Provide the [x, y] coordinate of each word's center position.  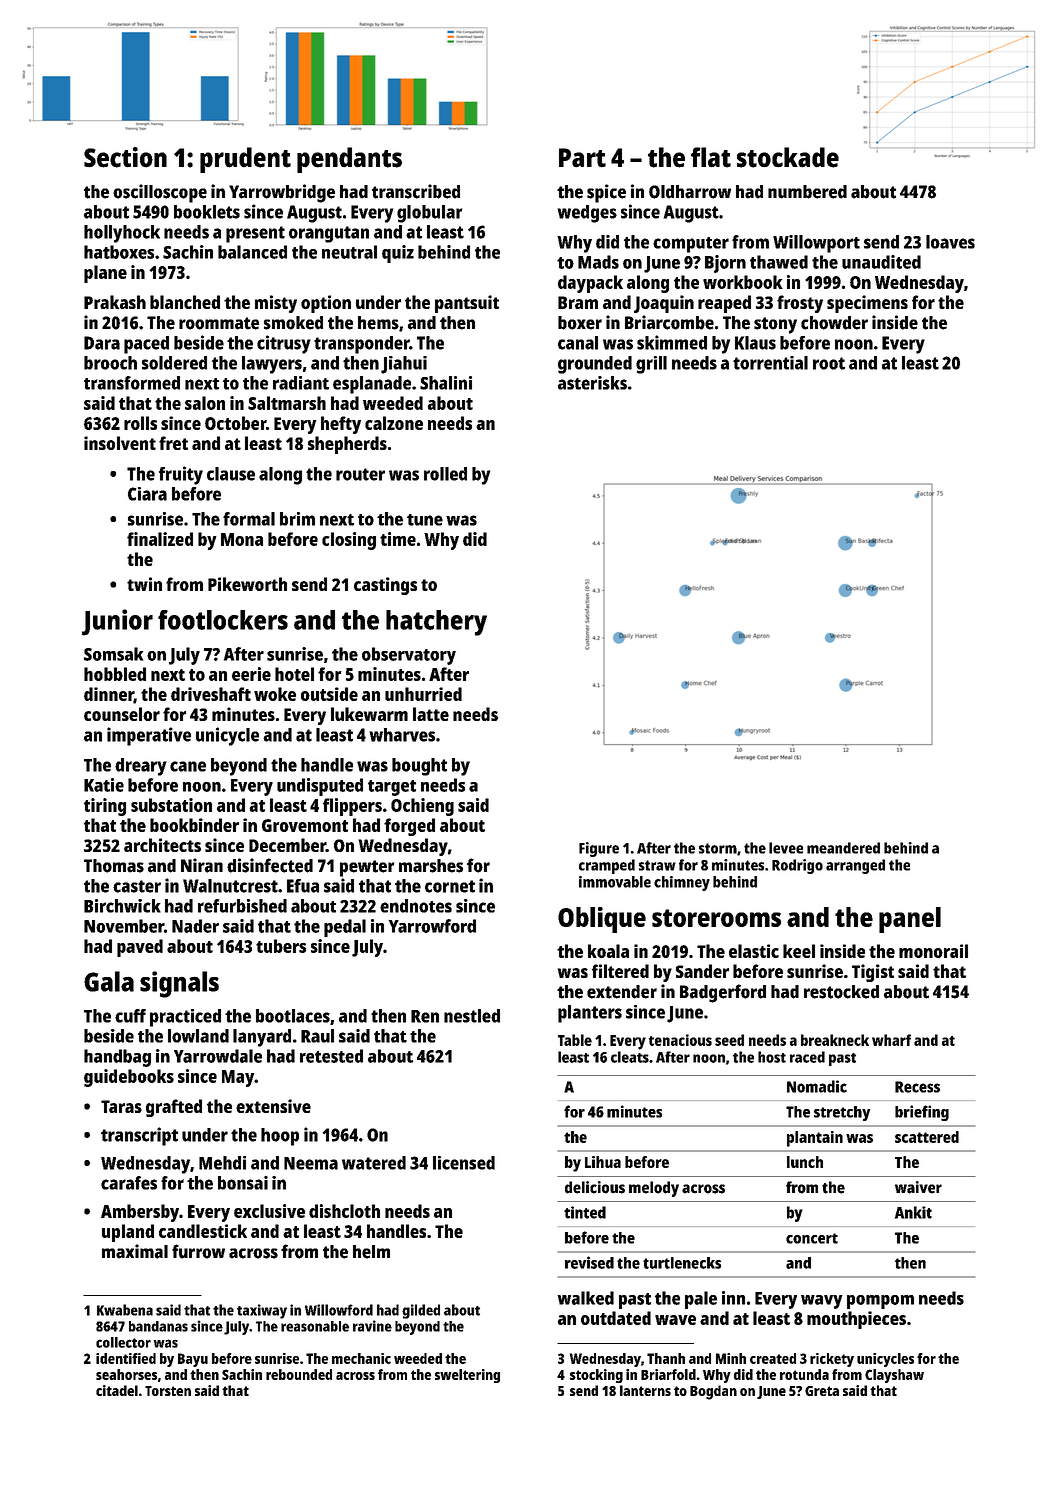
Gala [109, 981]
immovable [615, 882]
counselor [122, 714]
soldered [174, 363]
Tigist [873, 973]
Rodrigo [797, 866]
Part [582, 158]
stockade [788, 157]
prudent [245, 160]
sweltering [467, 1376]
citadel [117, 1390]
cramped [607, 866]
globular [429, 214]
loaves [950, 242]
